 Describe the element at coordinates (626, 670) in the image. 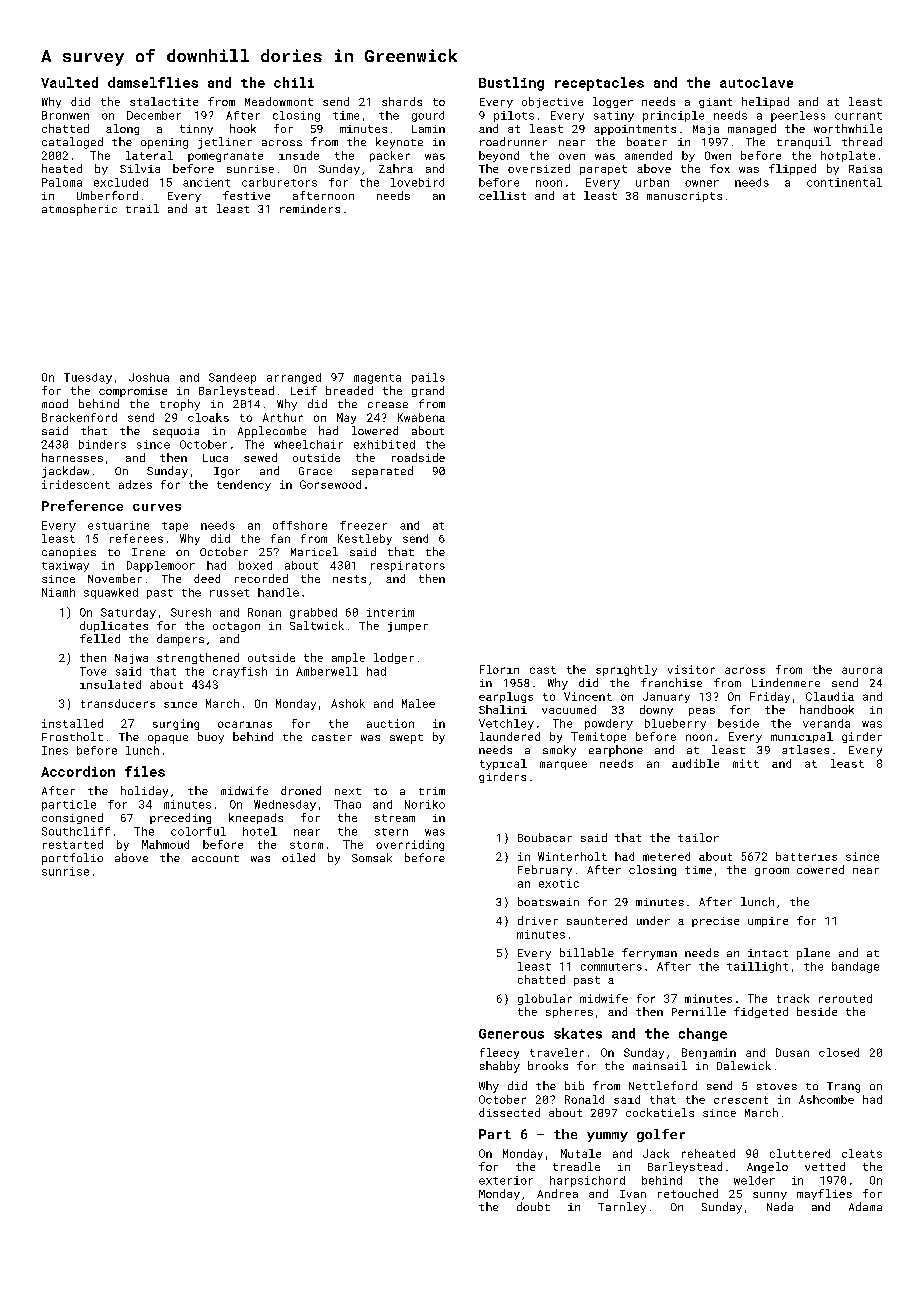

I see `sprightly` at that location.
